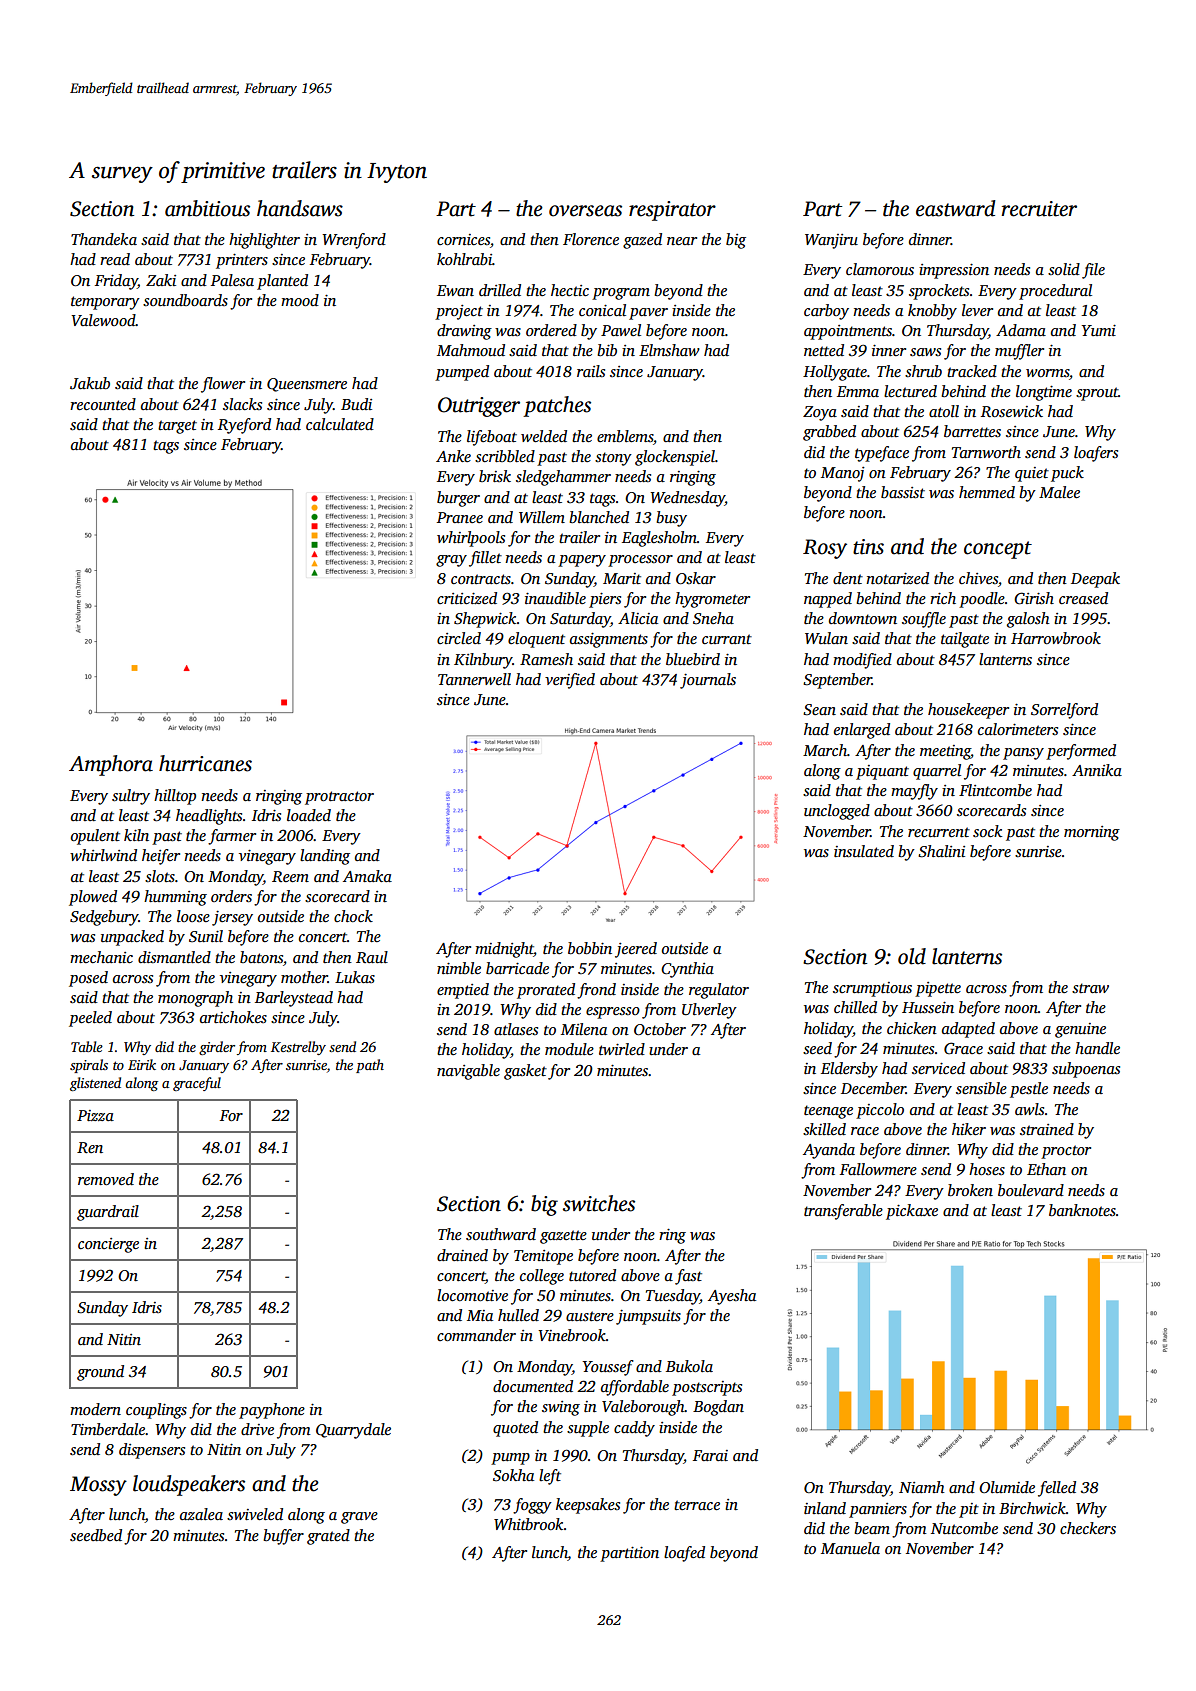 The image size is (1196, 1691). I want to click on Queensmere, so click(307, 385).
